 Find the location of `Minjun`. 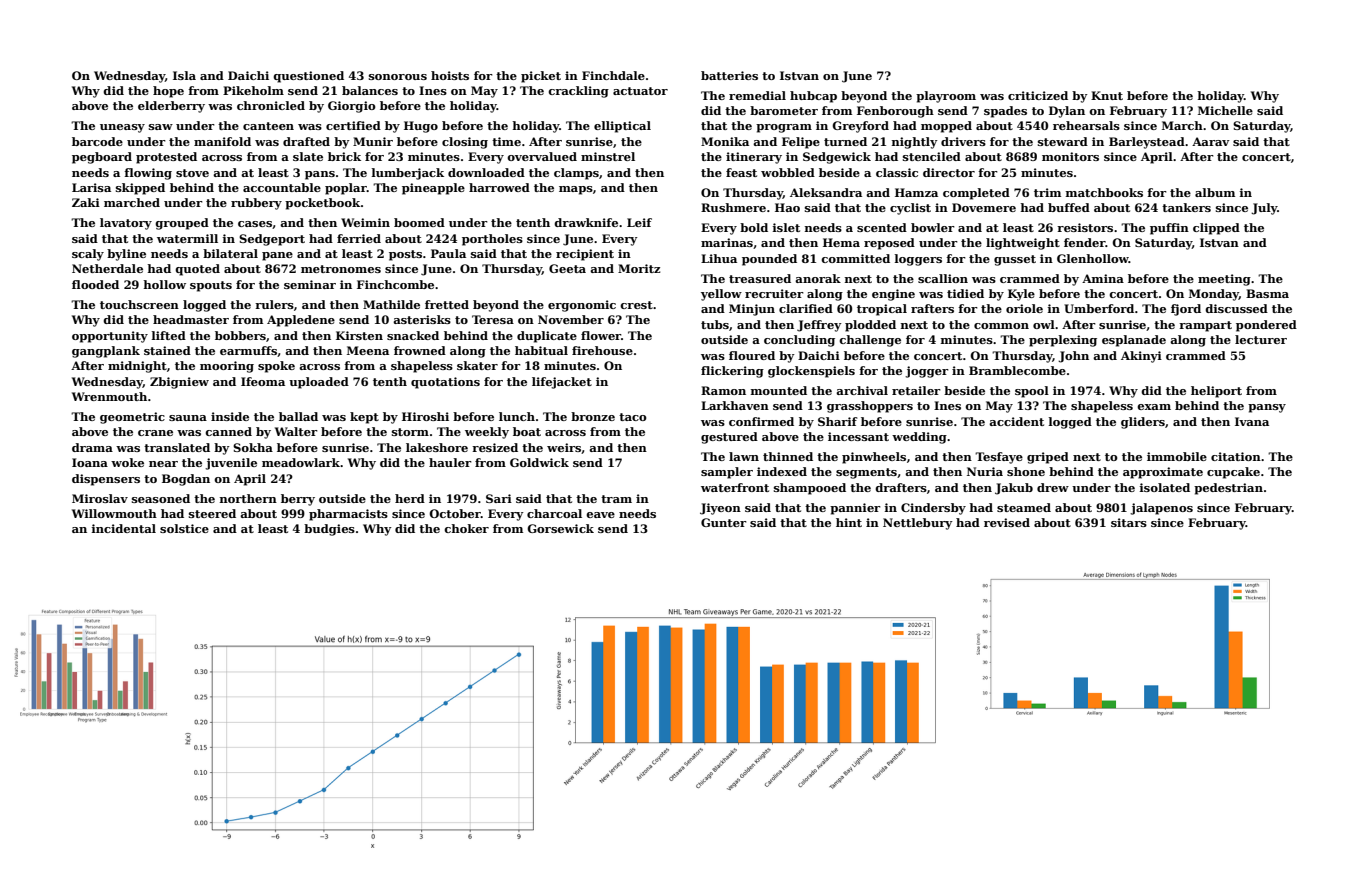

Minjun is located at coordinates (752, 310).
